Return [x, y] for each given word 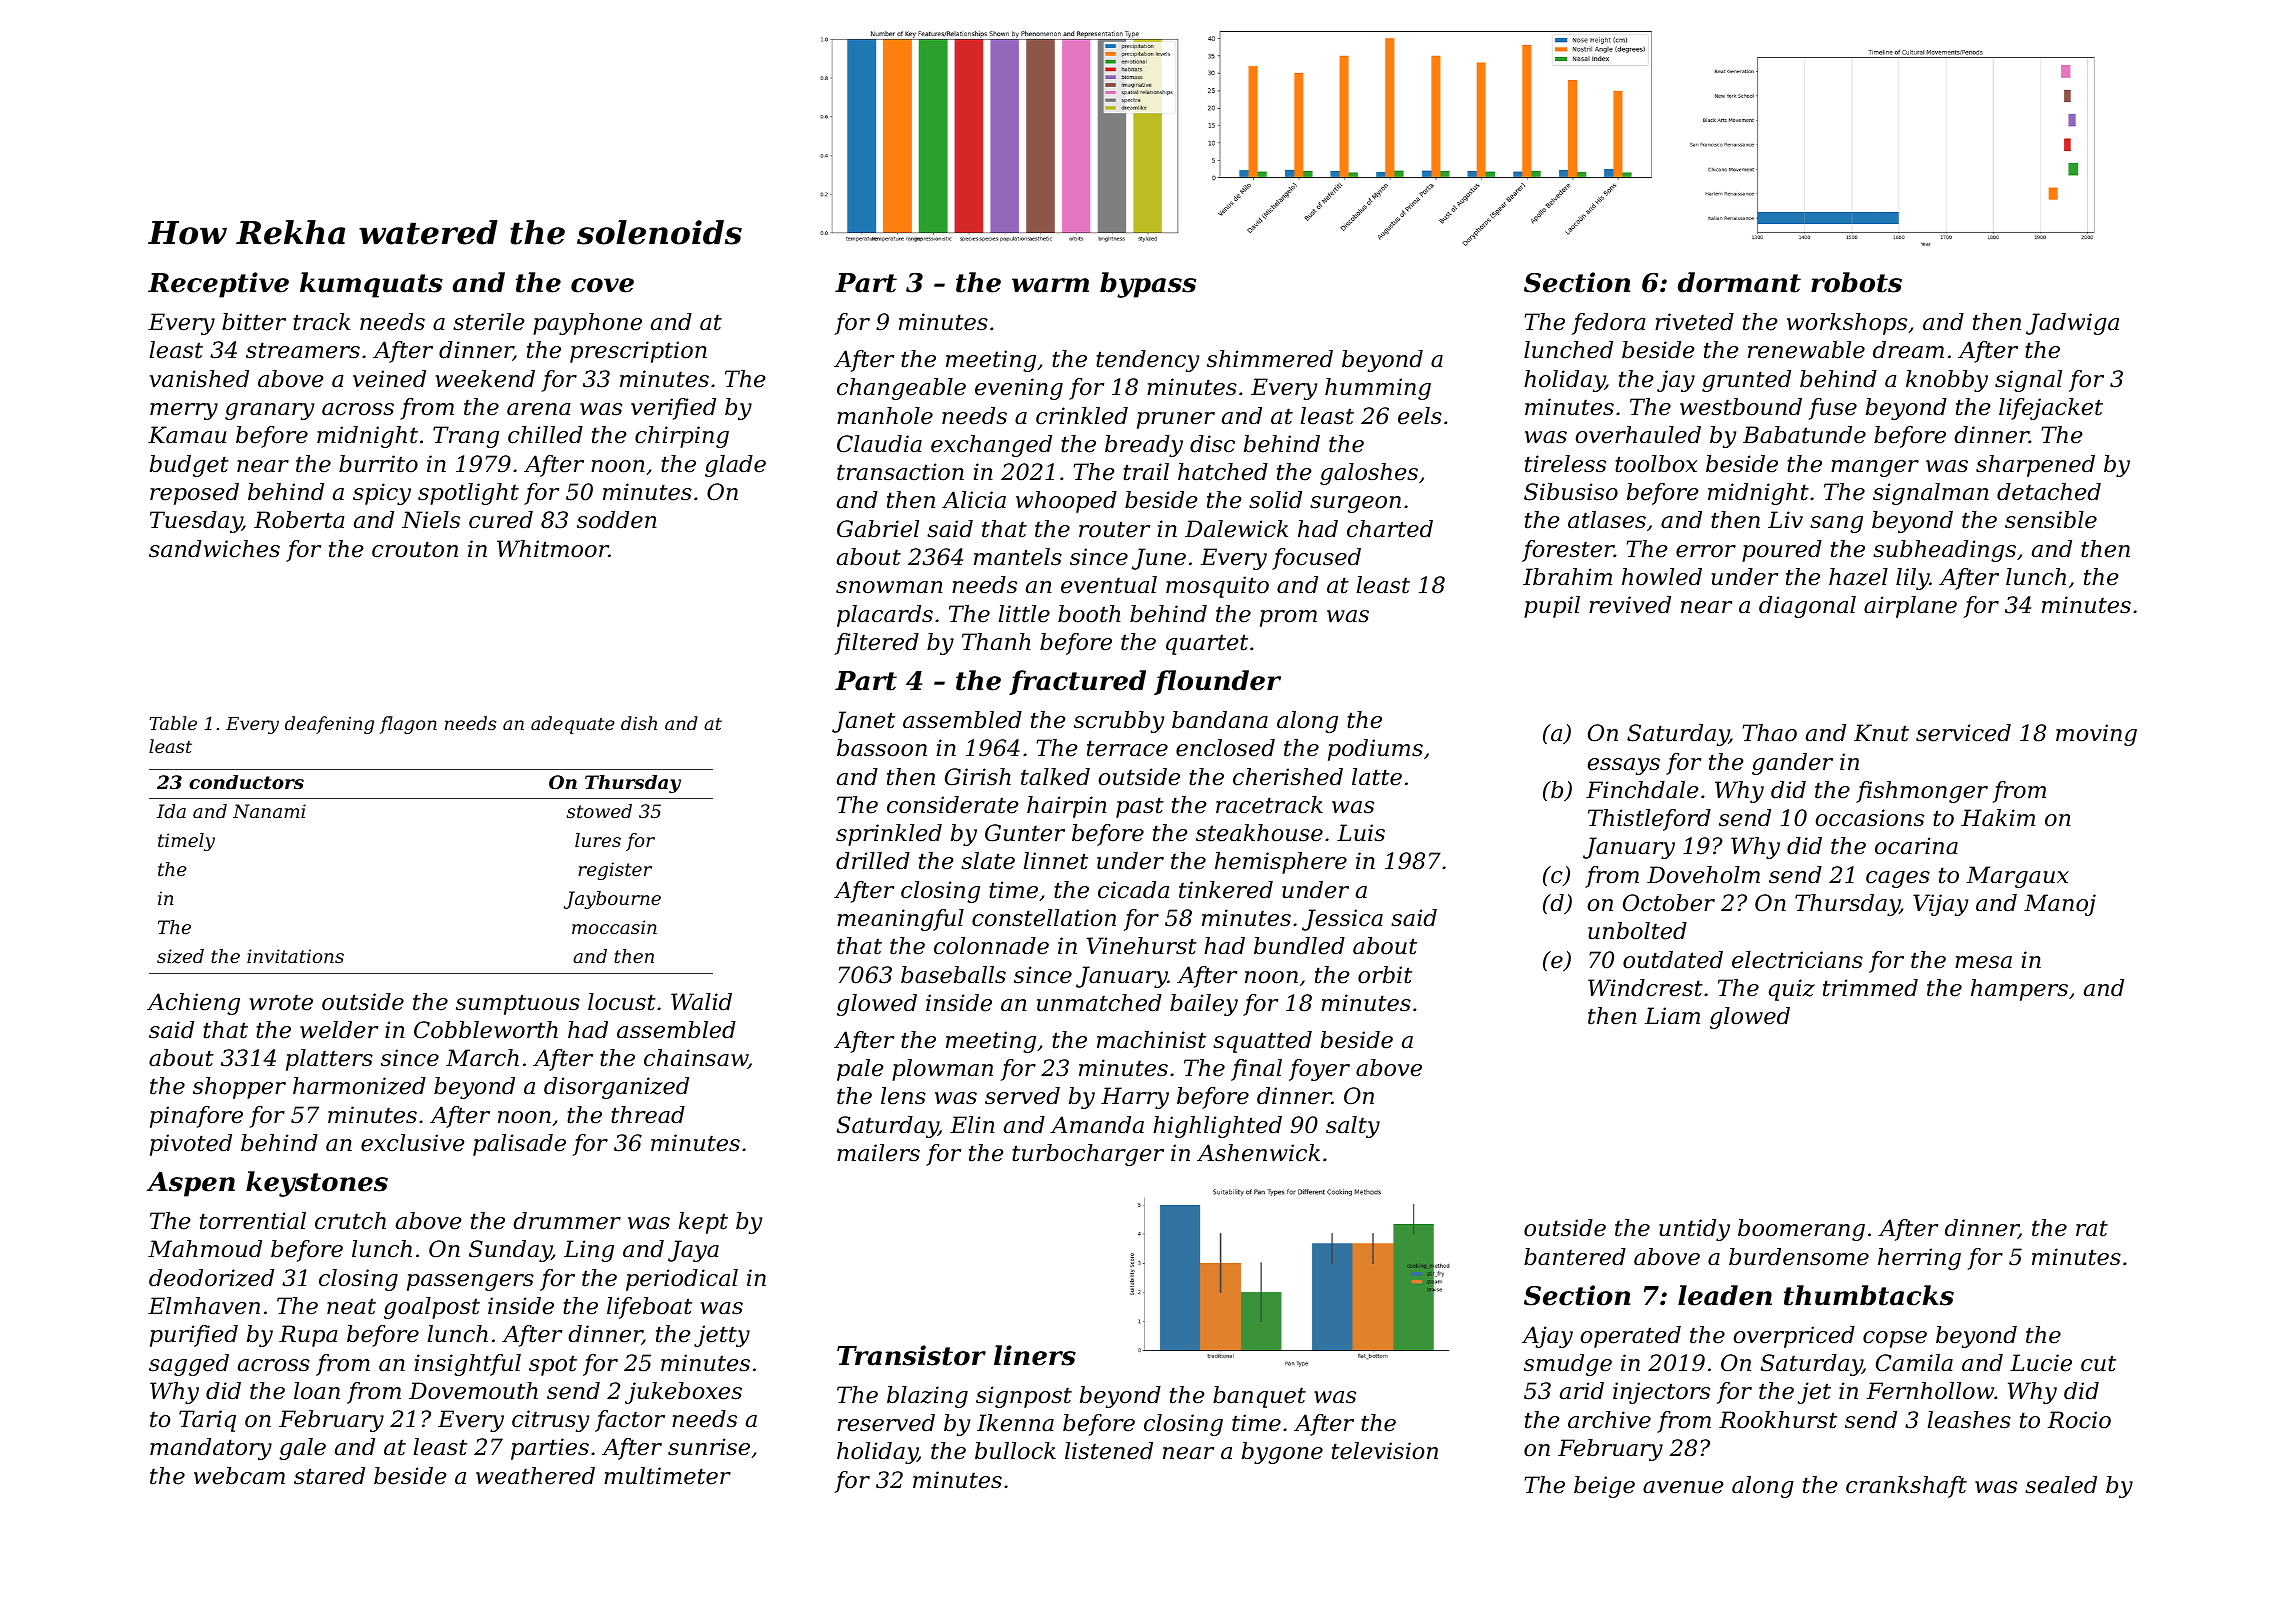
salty [1353, 1127]
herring [1919, 1259]
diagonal [1807, 607]
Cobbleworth [486, 1030]
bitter [254, 322]
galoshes [1369, 474]
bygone [1282, 1453]
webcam [239, 1476]
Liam [1672, 1016]
